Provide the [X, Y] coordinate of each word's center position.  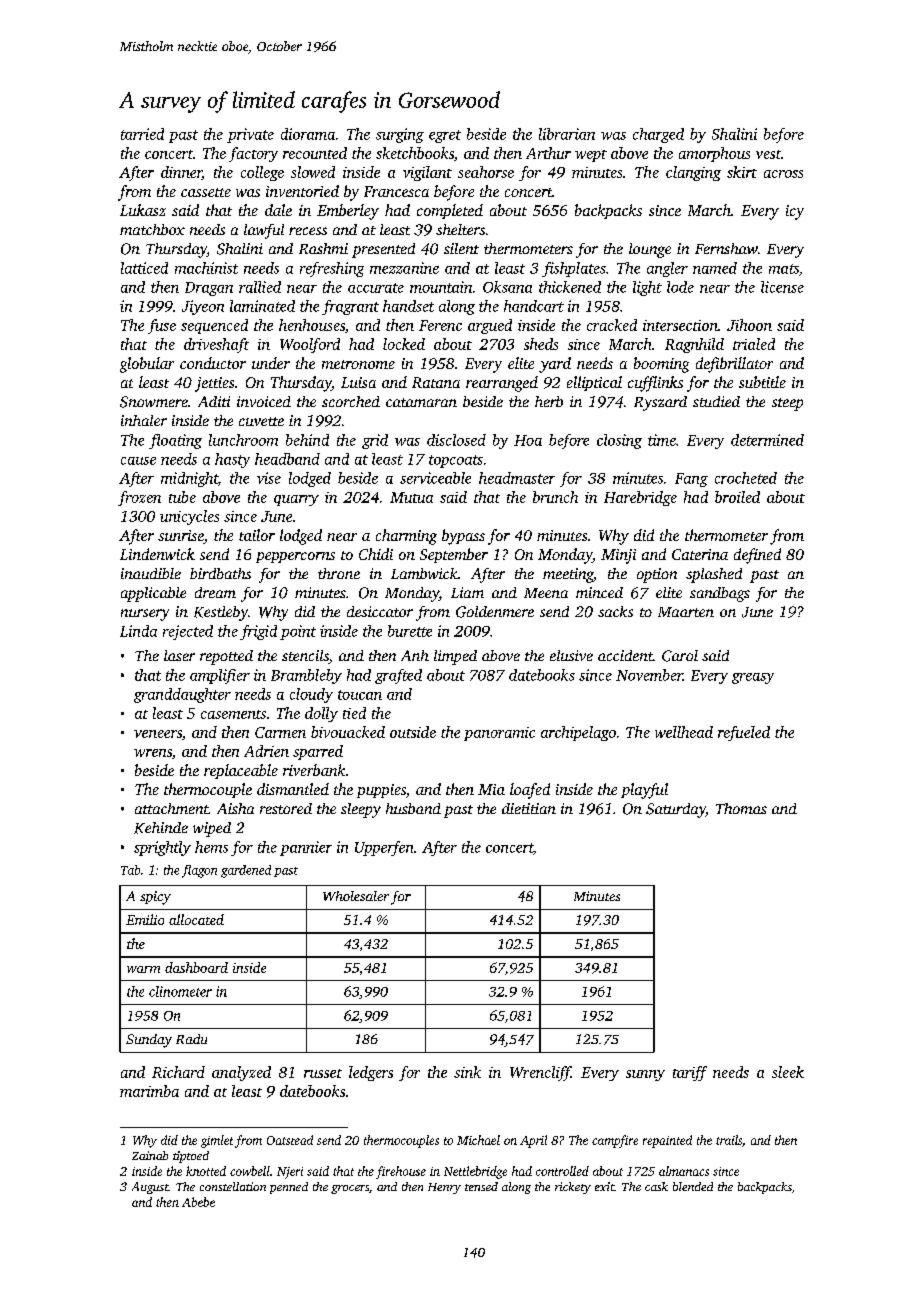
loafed [530, 791]
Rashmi [323, 248]
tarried [142, 134]
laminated [262, 306]
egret [445, 136]
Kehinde [161, 828]
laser [179, 655]
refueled [744, 733]
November [649, 675]
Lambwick [424, 573]
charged [658, 135]
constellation [233, 1186]
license [782, 287]
